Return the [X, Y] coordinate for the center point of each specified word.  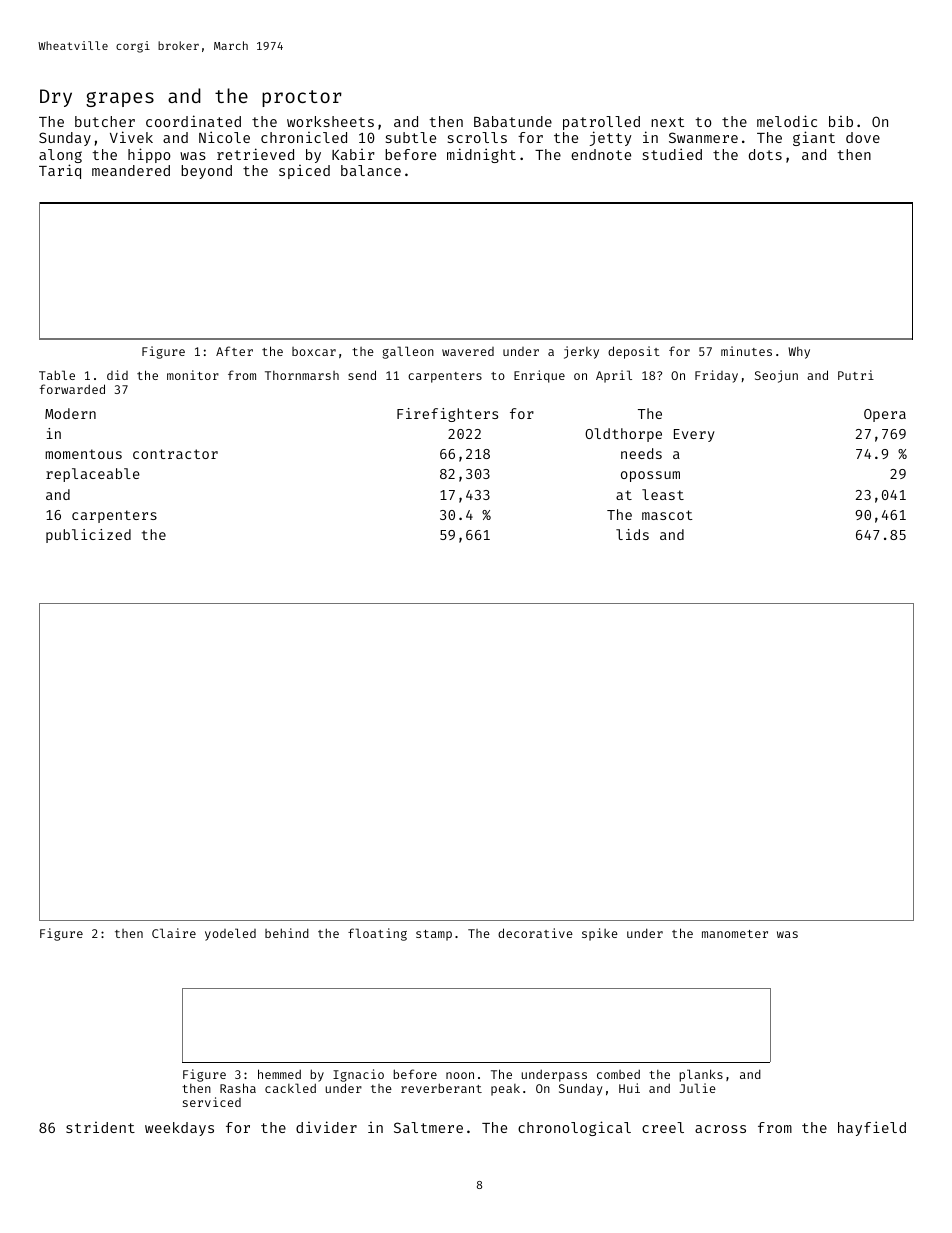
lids [632, 534]
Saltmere [428, 1127]
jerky [581, 352]
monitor [193, 375]
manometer [735, 934]
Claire [174, 933]
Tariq [60, 171]
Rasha [238, 1088]
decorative [535, 933]
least [663, 494]
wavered [468, 351]
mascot [667, 515]
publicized [88, 536]
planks [701, 1075]
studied [672, 154]
